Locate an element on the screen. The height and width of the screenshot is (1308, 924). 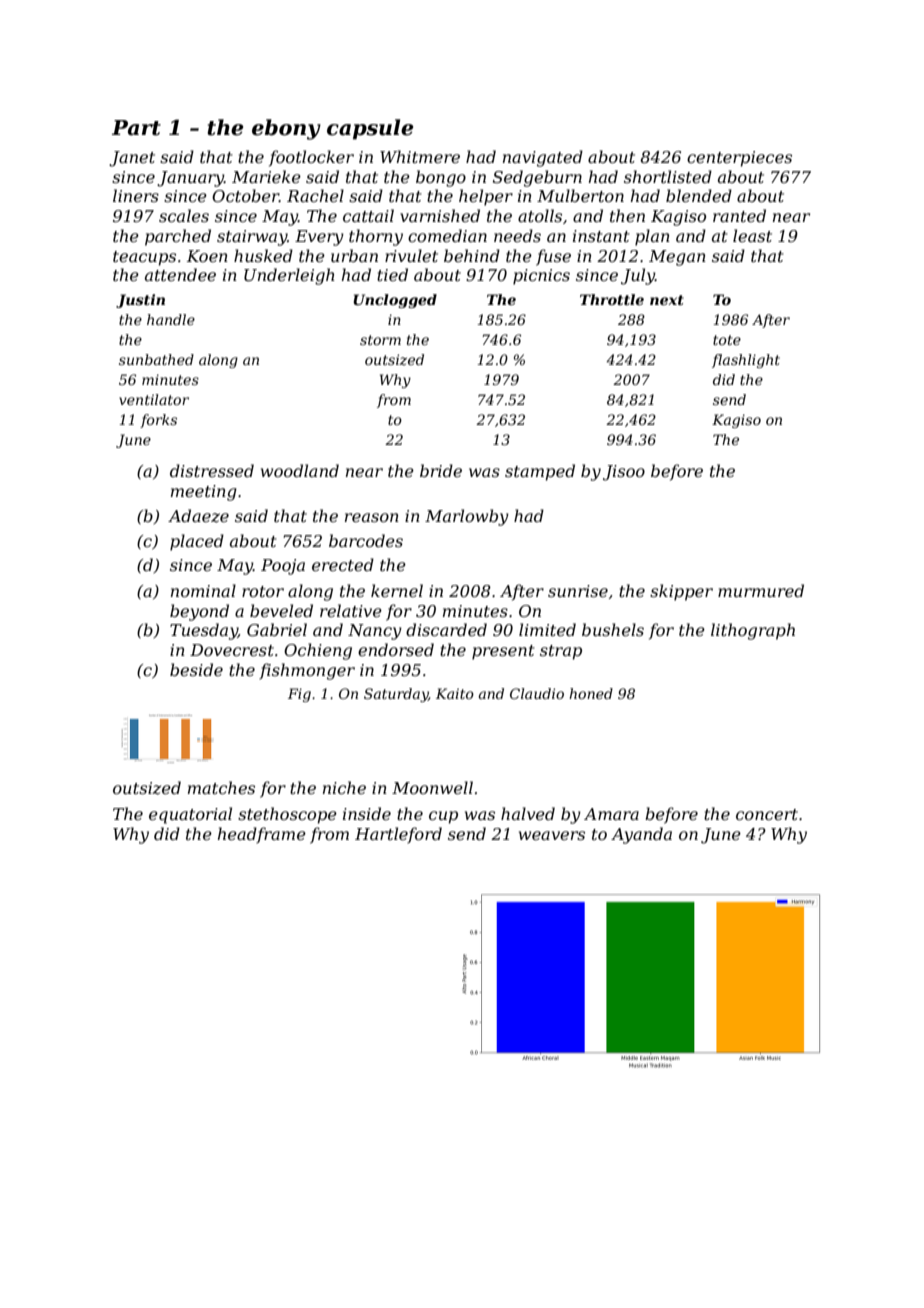
next is located at coordinates (667, 300).
